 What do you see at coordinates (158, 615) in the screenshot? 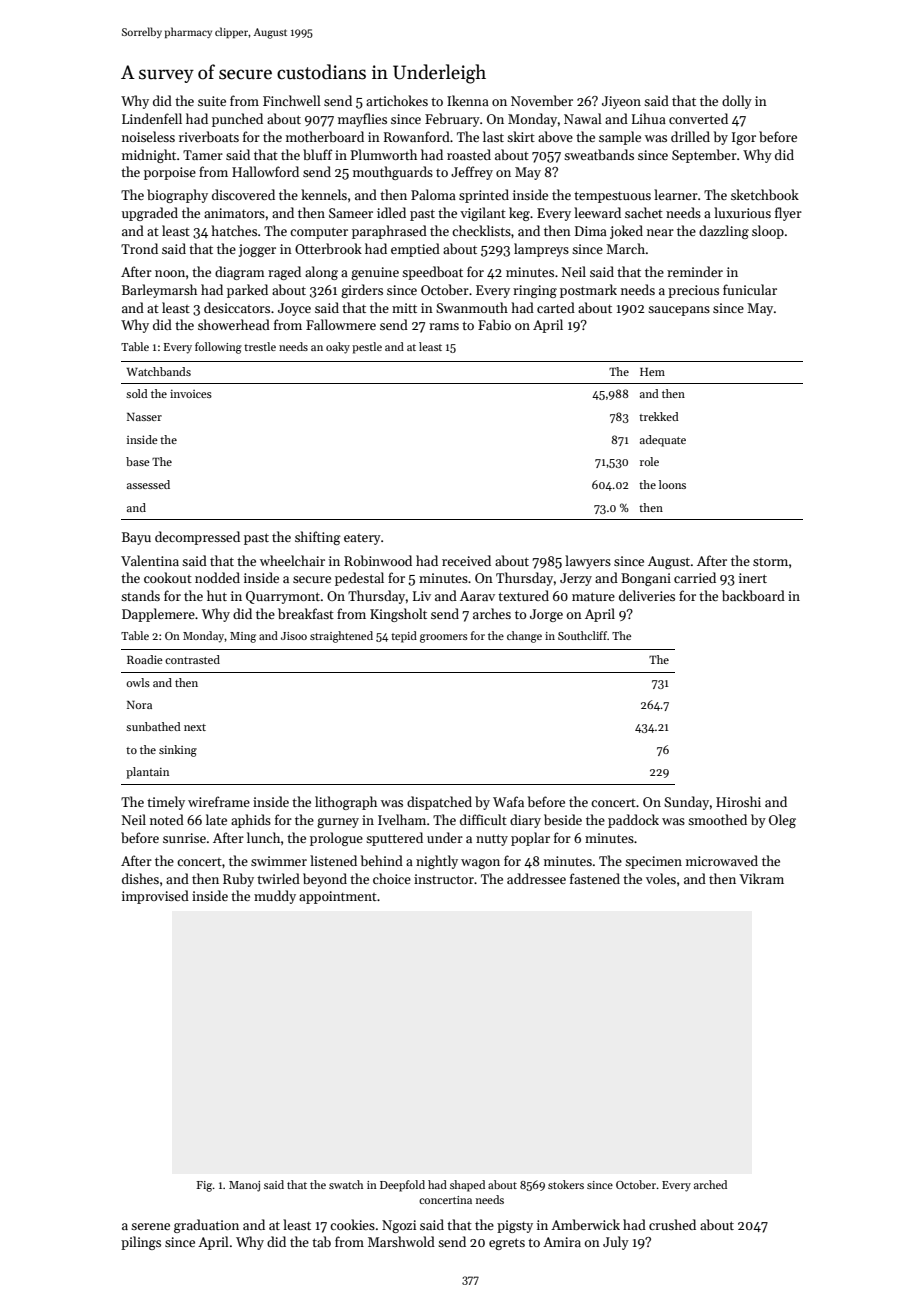
I see `Dapplemere` at bounding box center [158, 615].
